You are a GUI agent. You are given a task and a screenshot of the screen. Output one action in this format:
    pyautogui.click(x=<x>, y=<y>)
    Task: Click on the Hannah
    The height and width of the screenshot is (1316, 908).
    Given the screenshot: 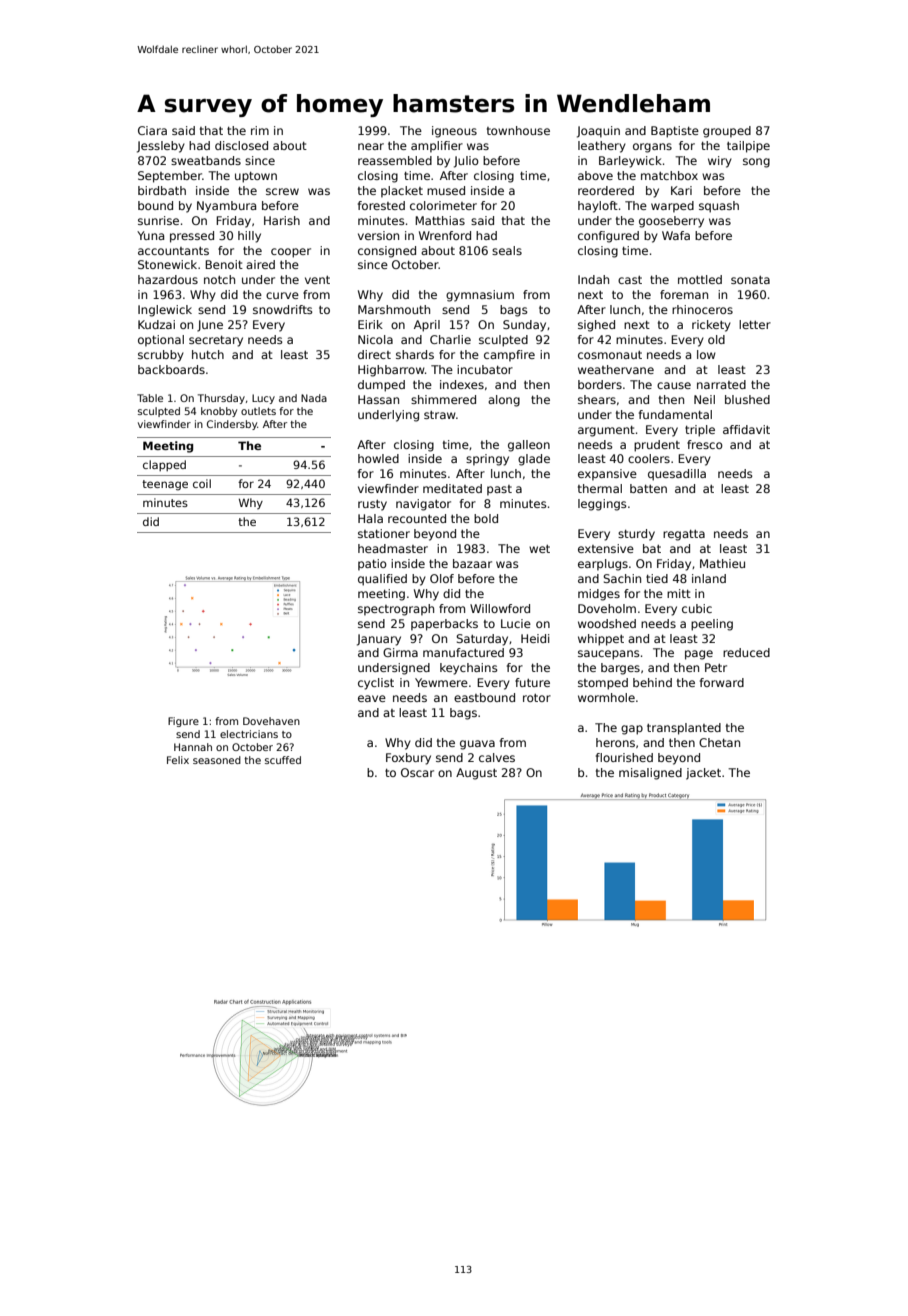 What is the action you would take?
    pyautogui.click(x=193, y=747)
